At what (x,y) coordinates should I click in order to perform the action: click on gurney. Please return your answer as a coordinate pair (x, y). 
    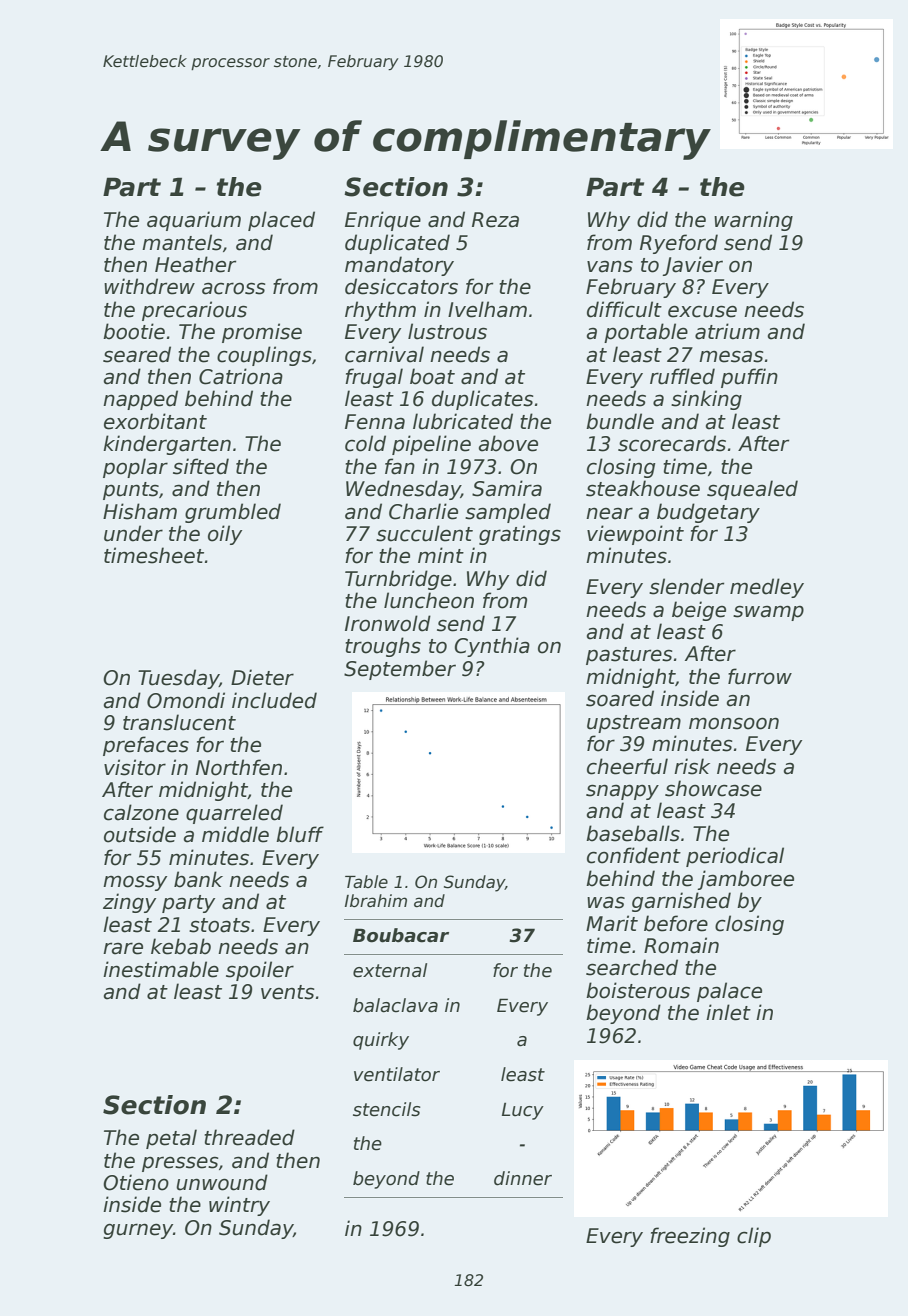
    Looking at the image, I should click on (138, 1231).
